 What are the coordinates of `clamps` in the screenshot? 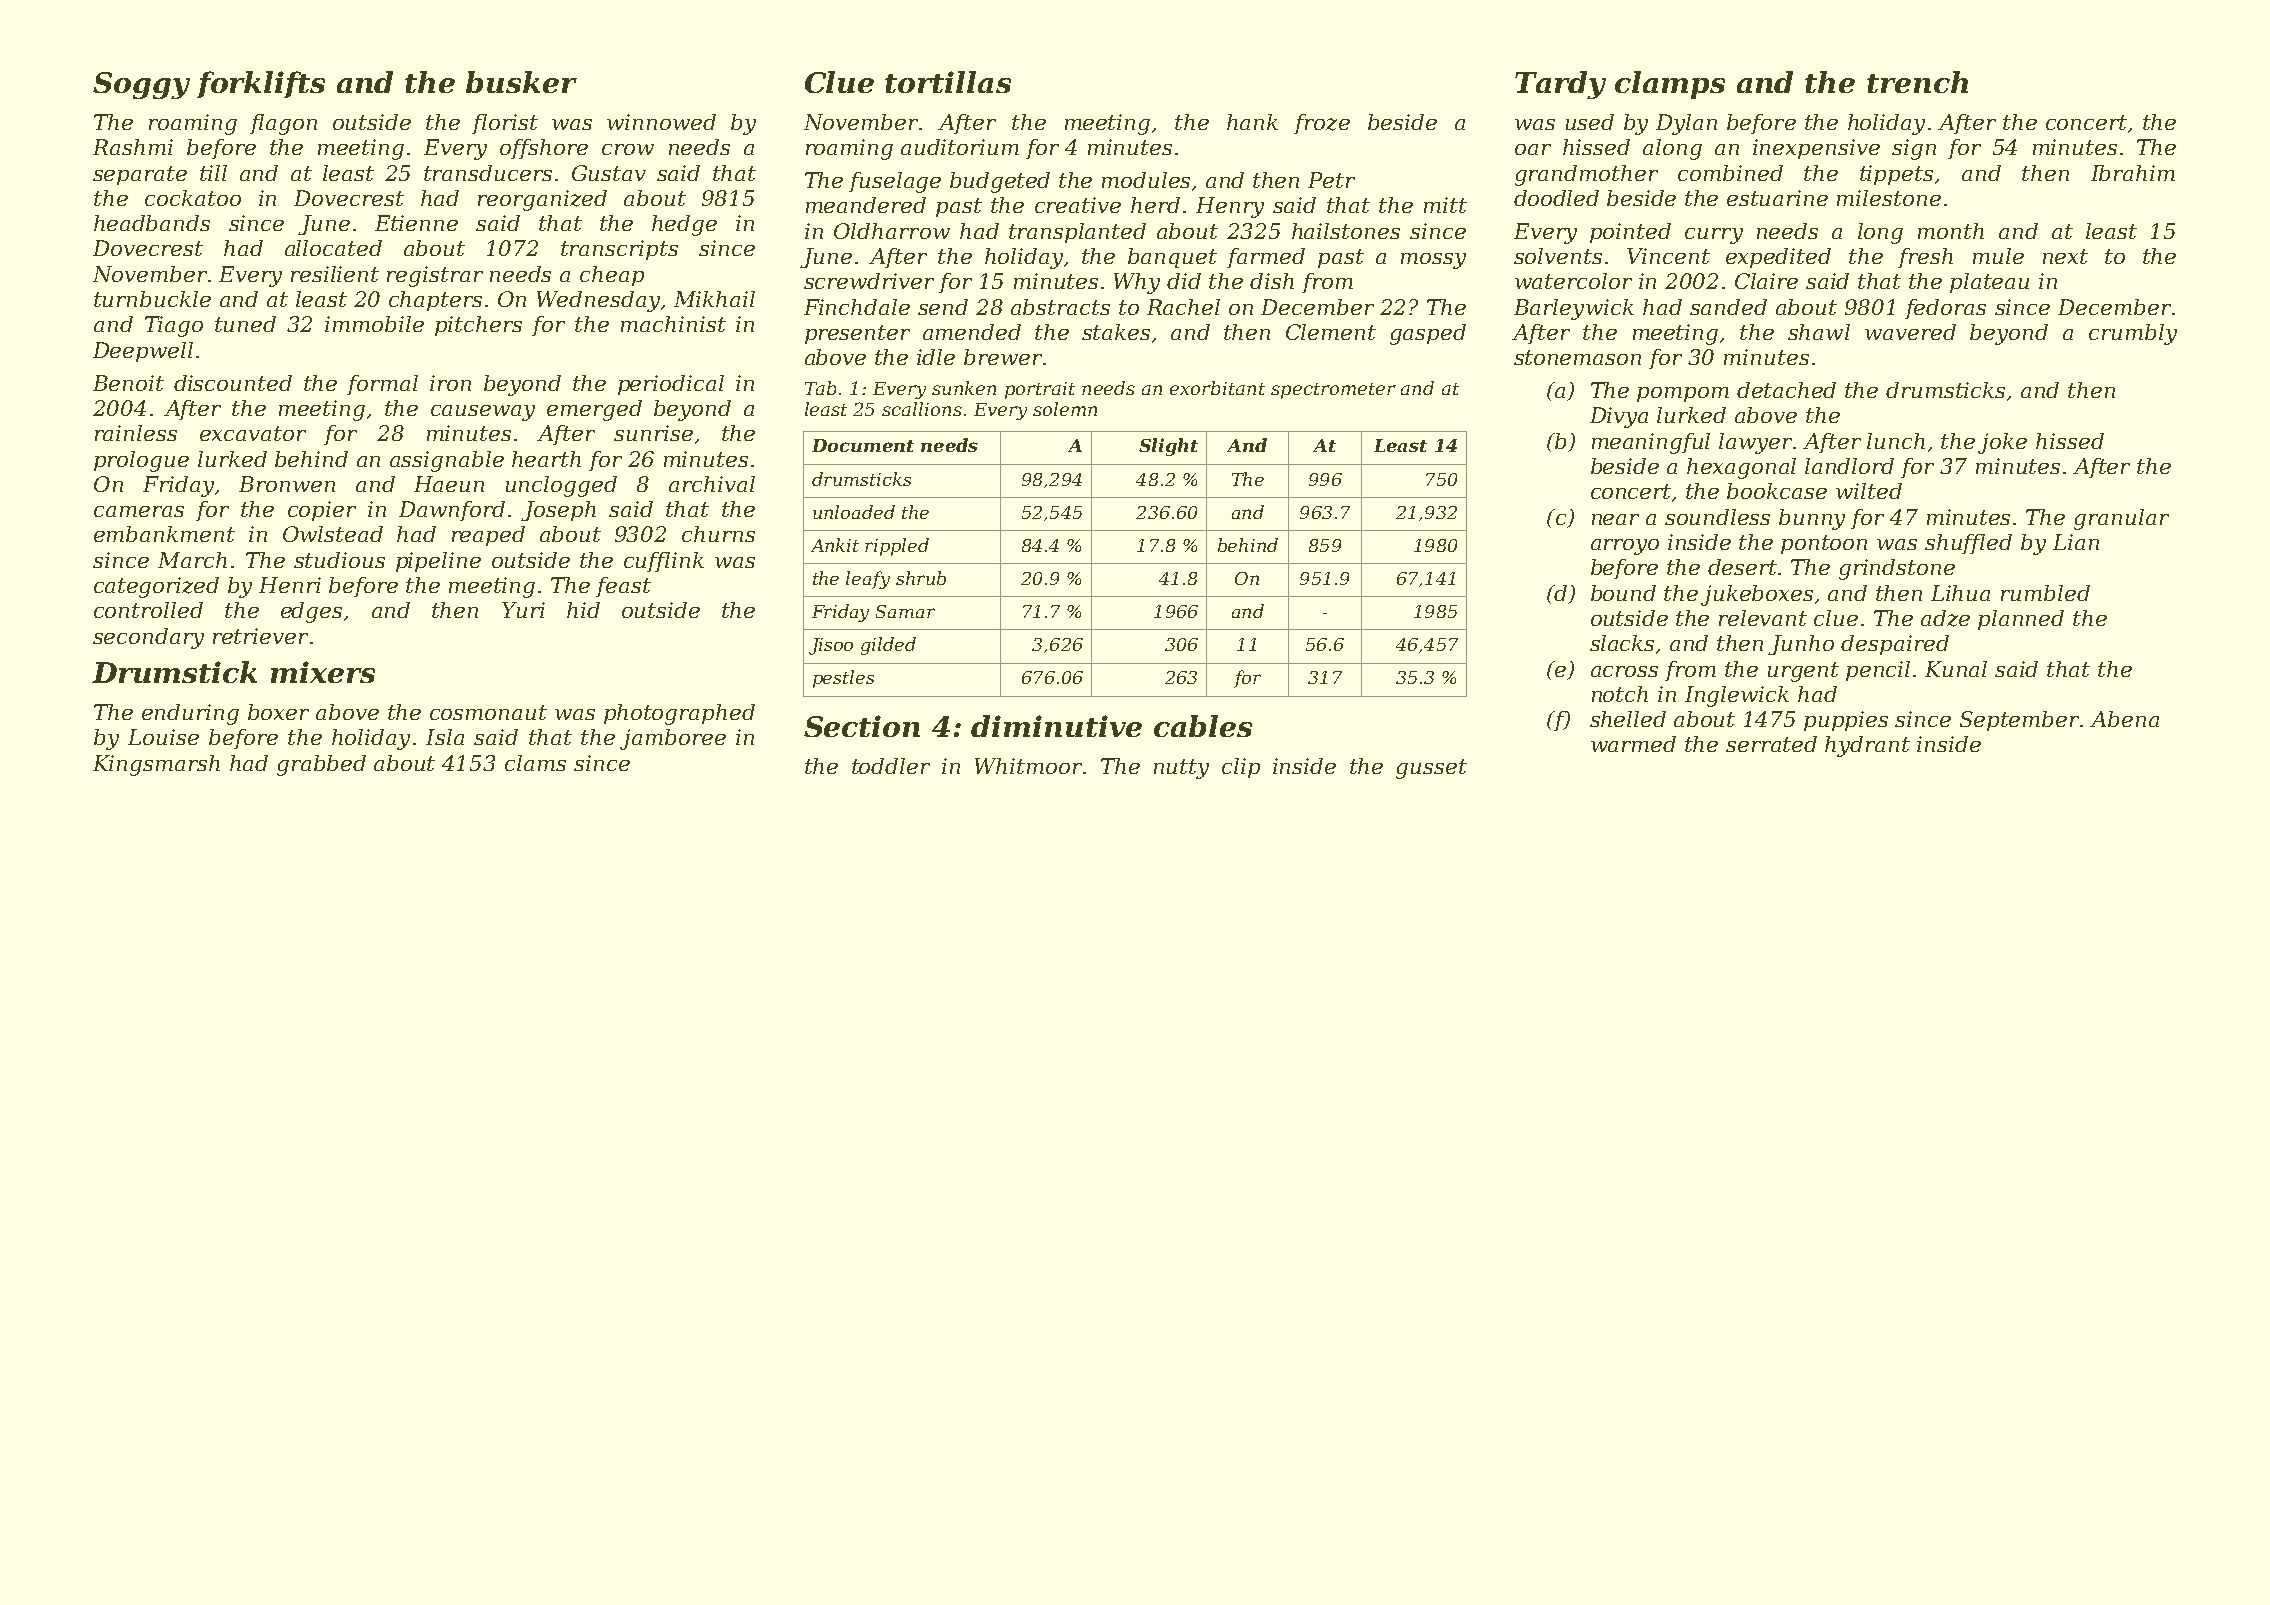 It's located at (1670, 85).
